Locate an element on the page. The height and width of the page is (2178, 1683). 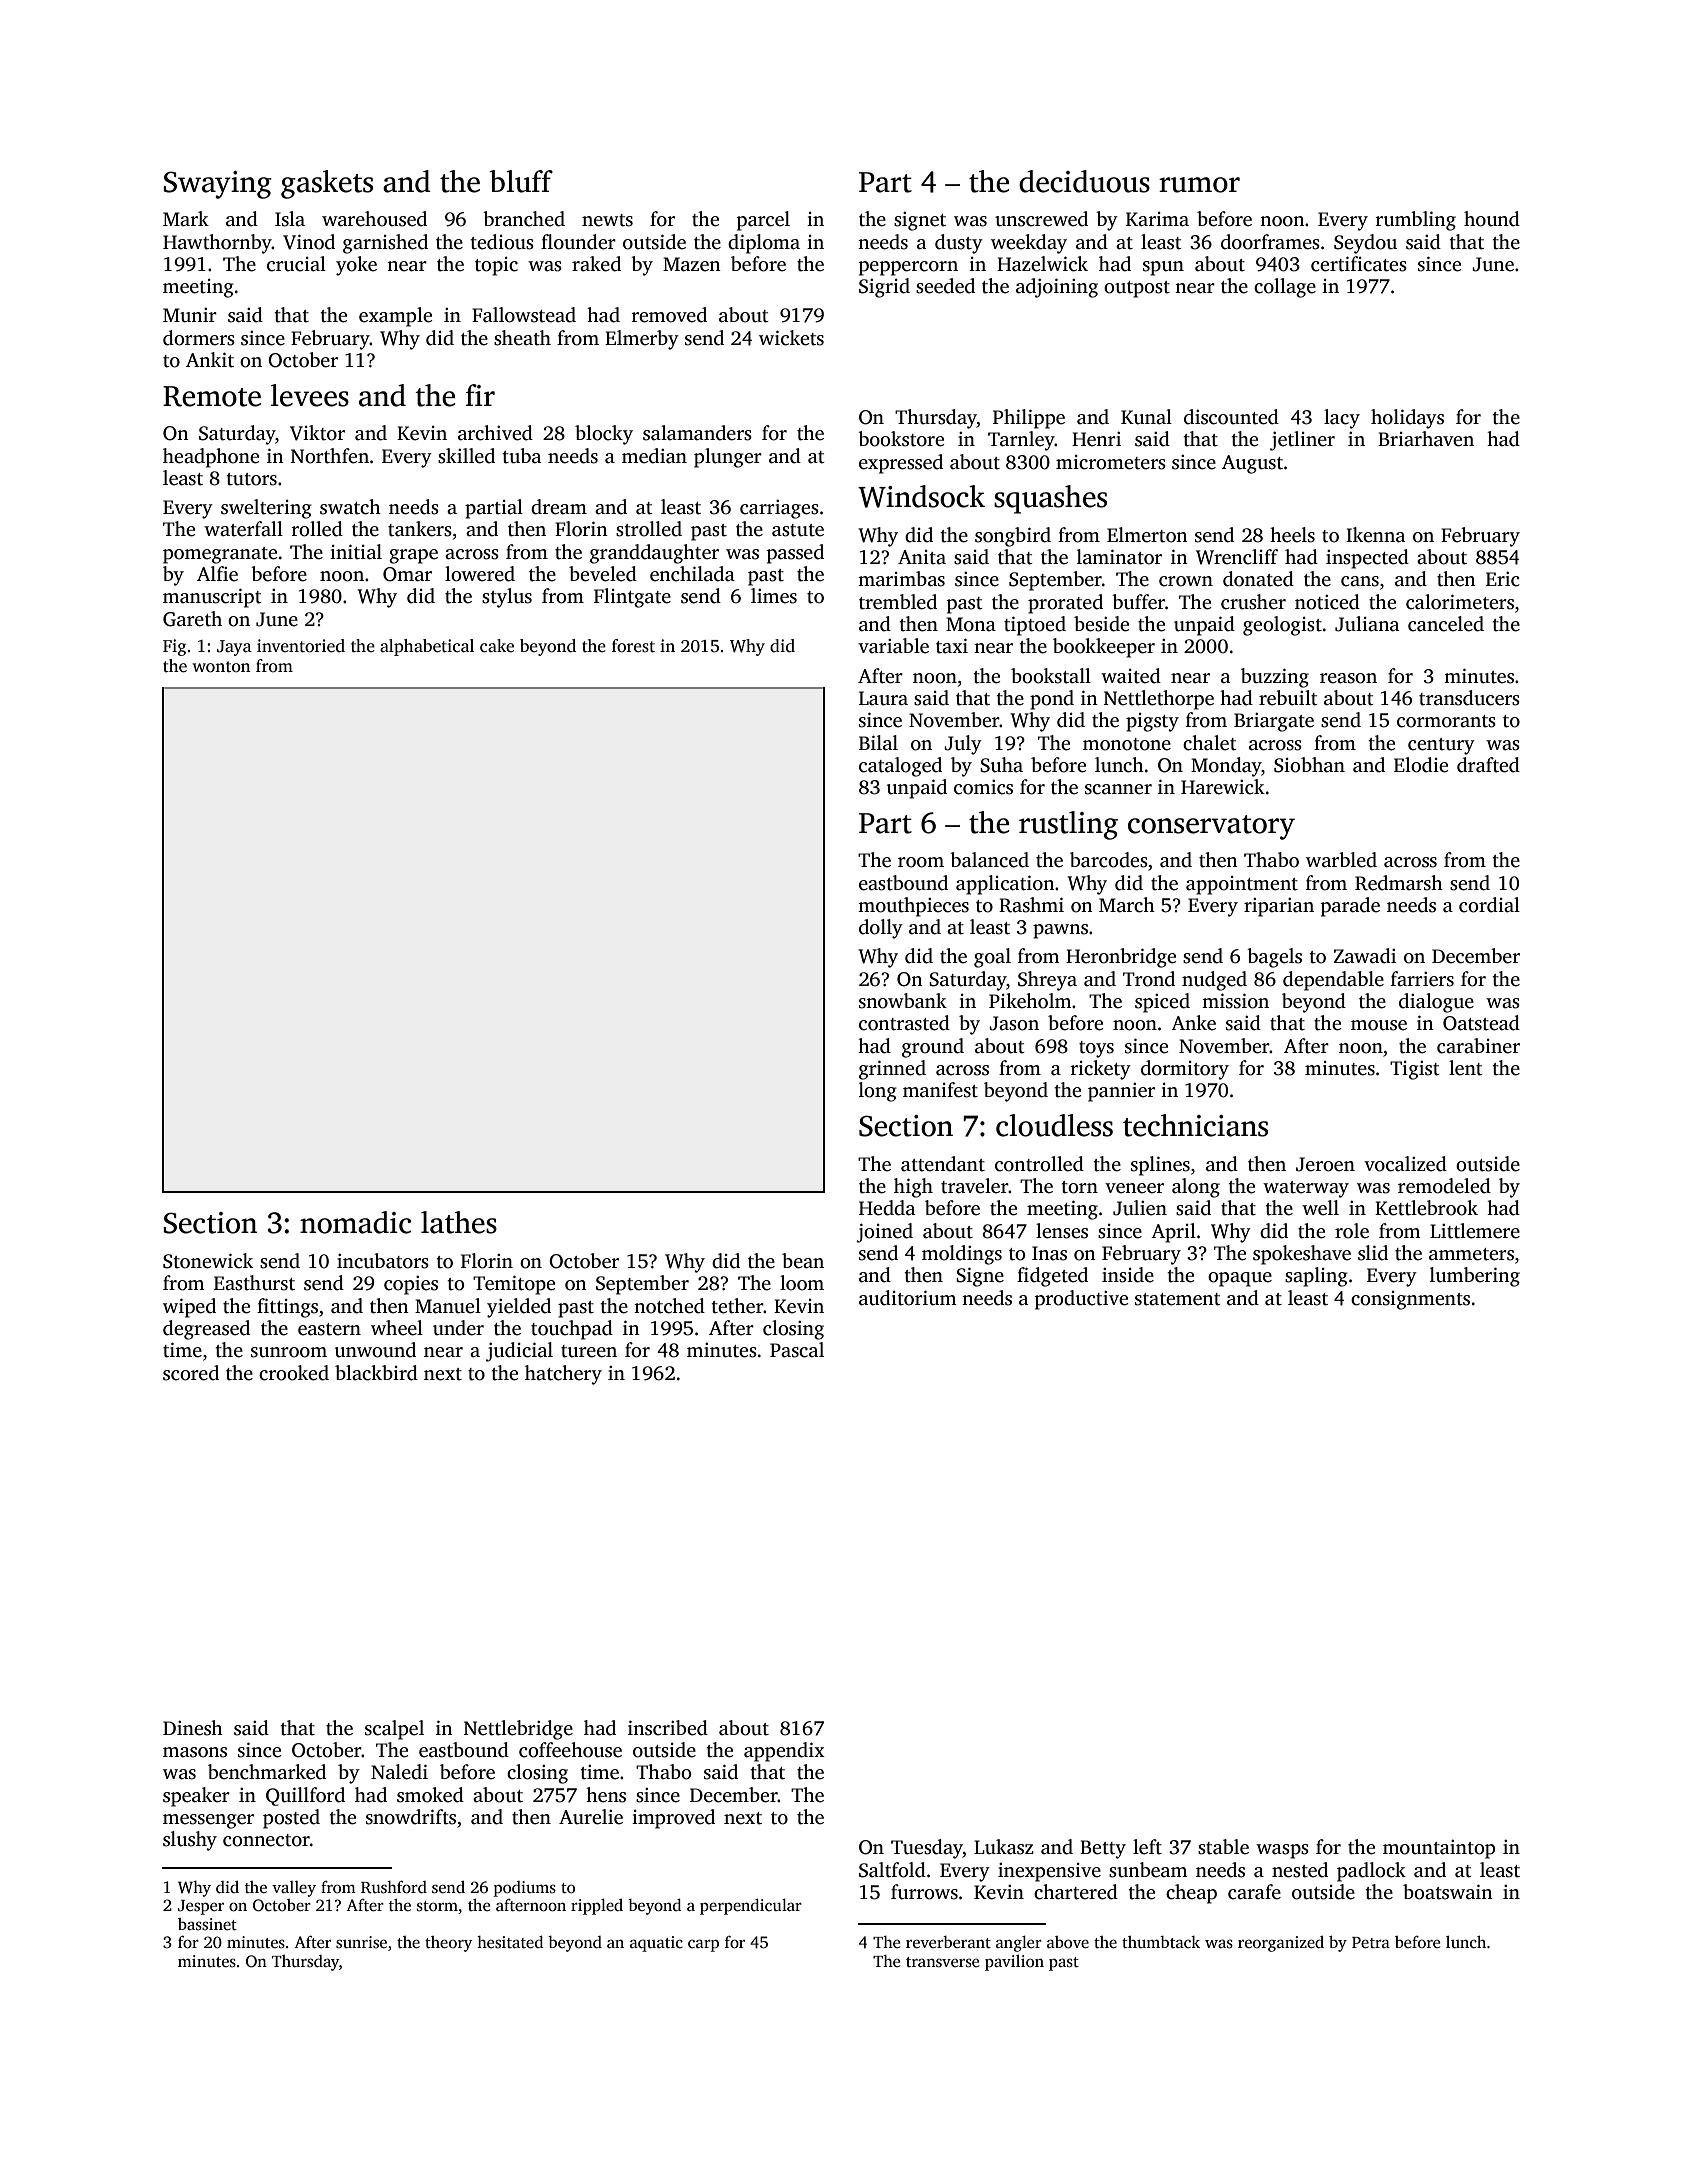
Lukasz is located at coordinates (1004, 1847).
